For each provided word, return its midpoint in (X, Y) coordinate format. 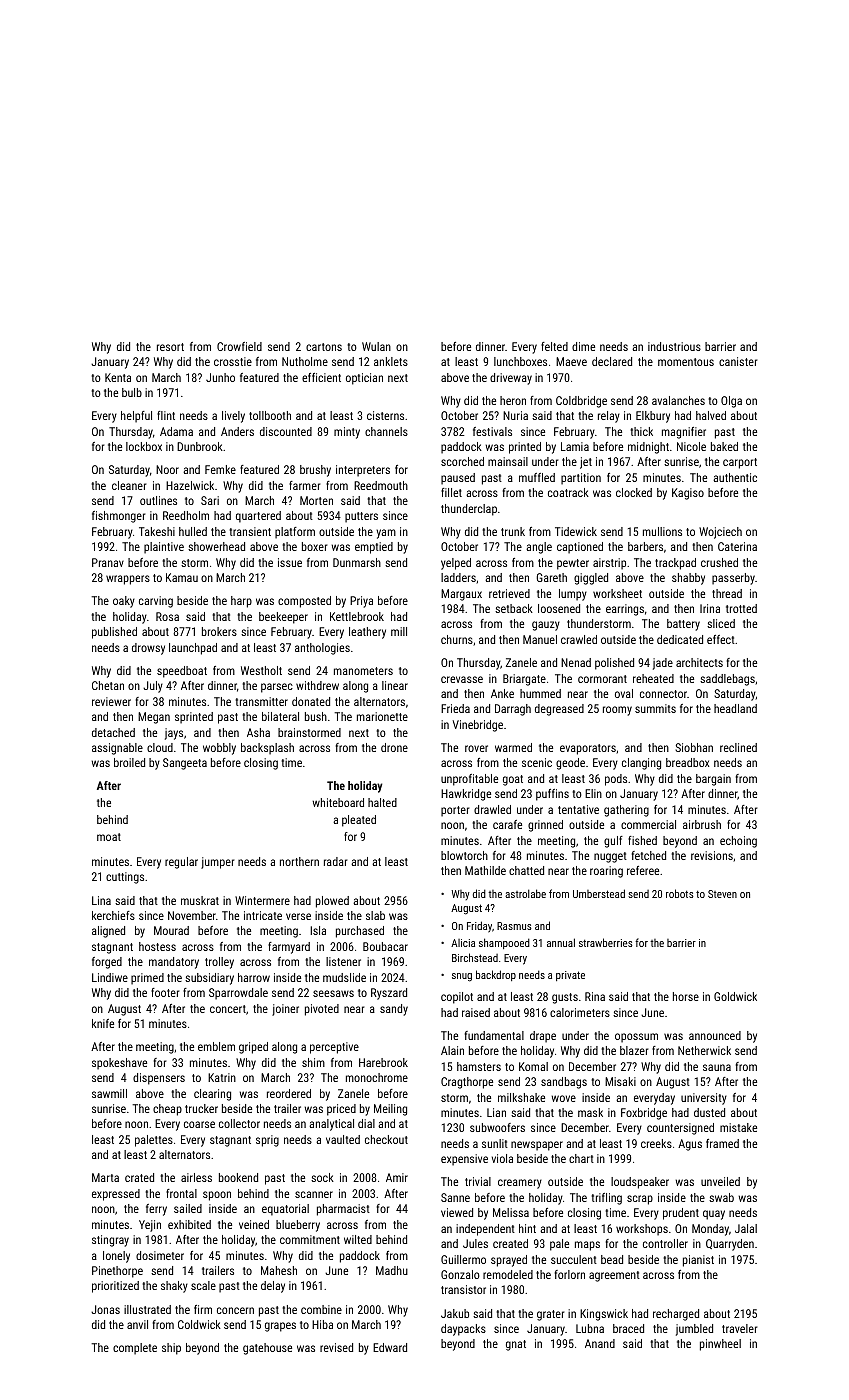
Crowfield (239, 346)
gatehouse (267, 1349)
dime (583, 346)
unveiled (720, 1181)
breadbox (687, 762)
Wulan (376, 346)
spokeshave (119, 1064)
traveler (739, 1328)
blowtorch (464, 855)
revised (336, 1347)
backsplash (267, 749)
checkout (386, 1139)
